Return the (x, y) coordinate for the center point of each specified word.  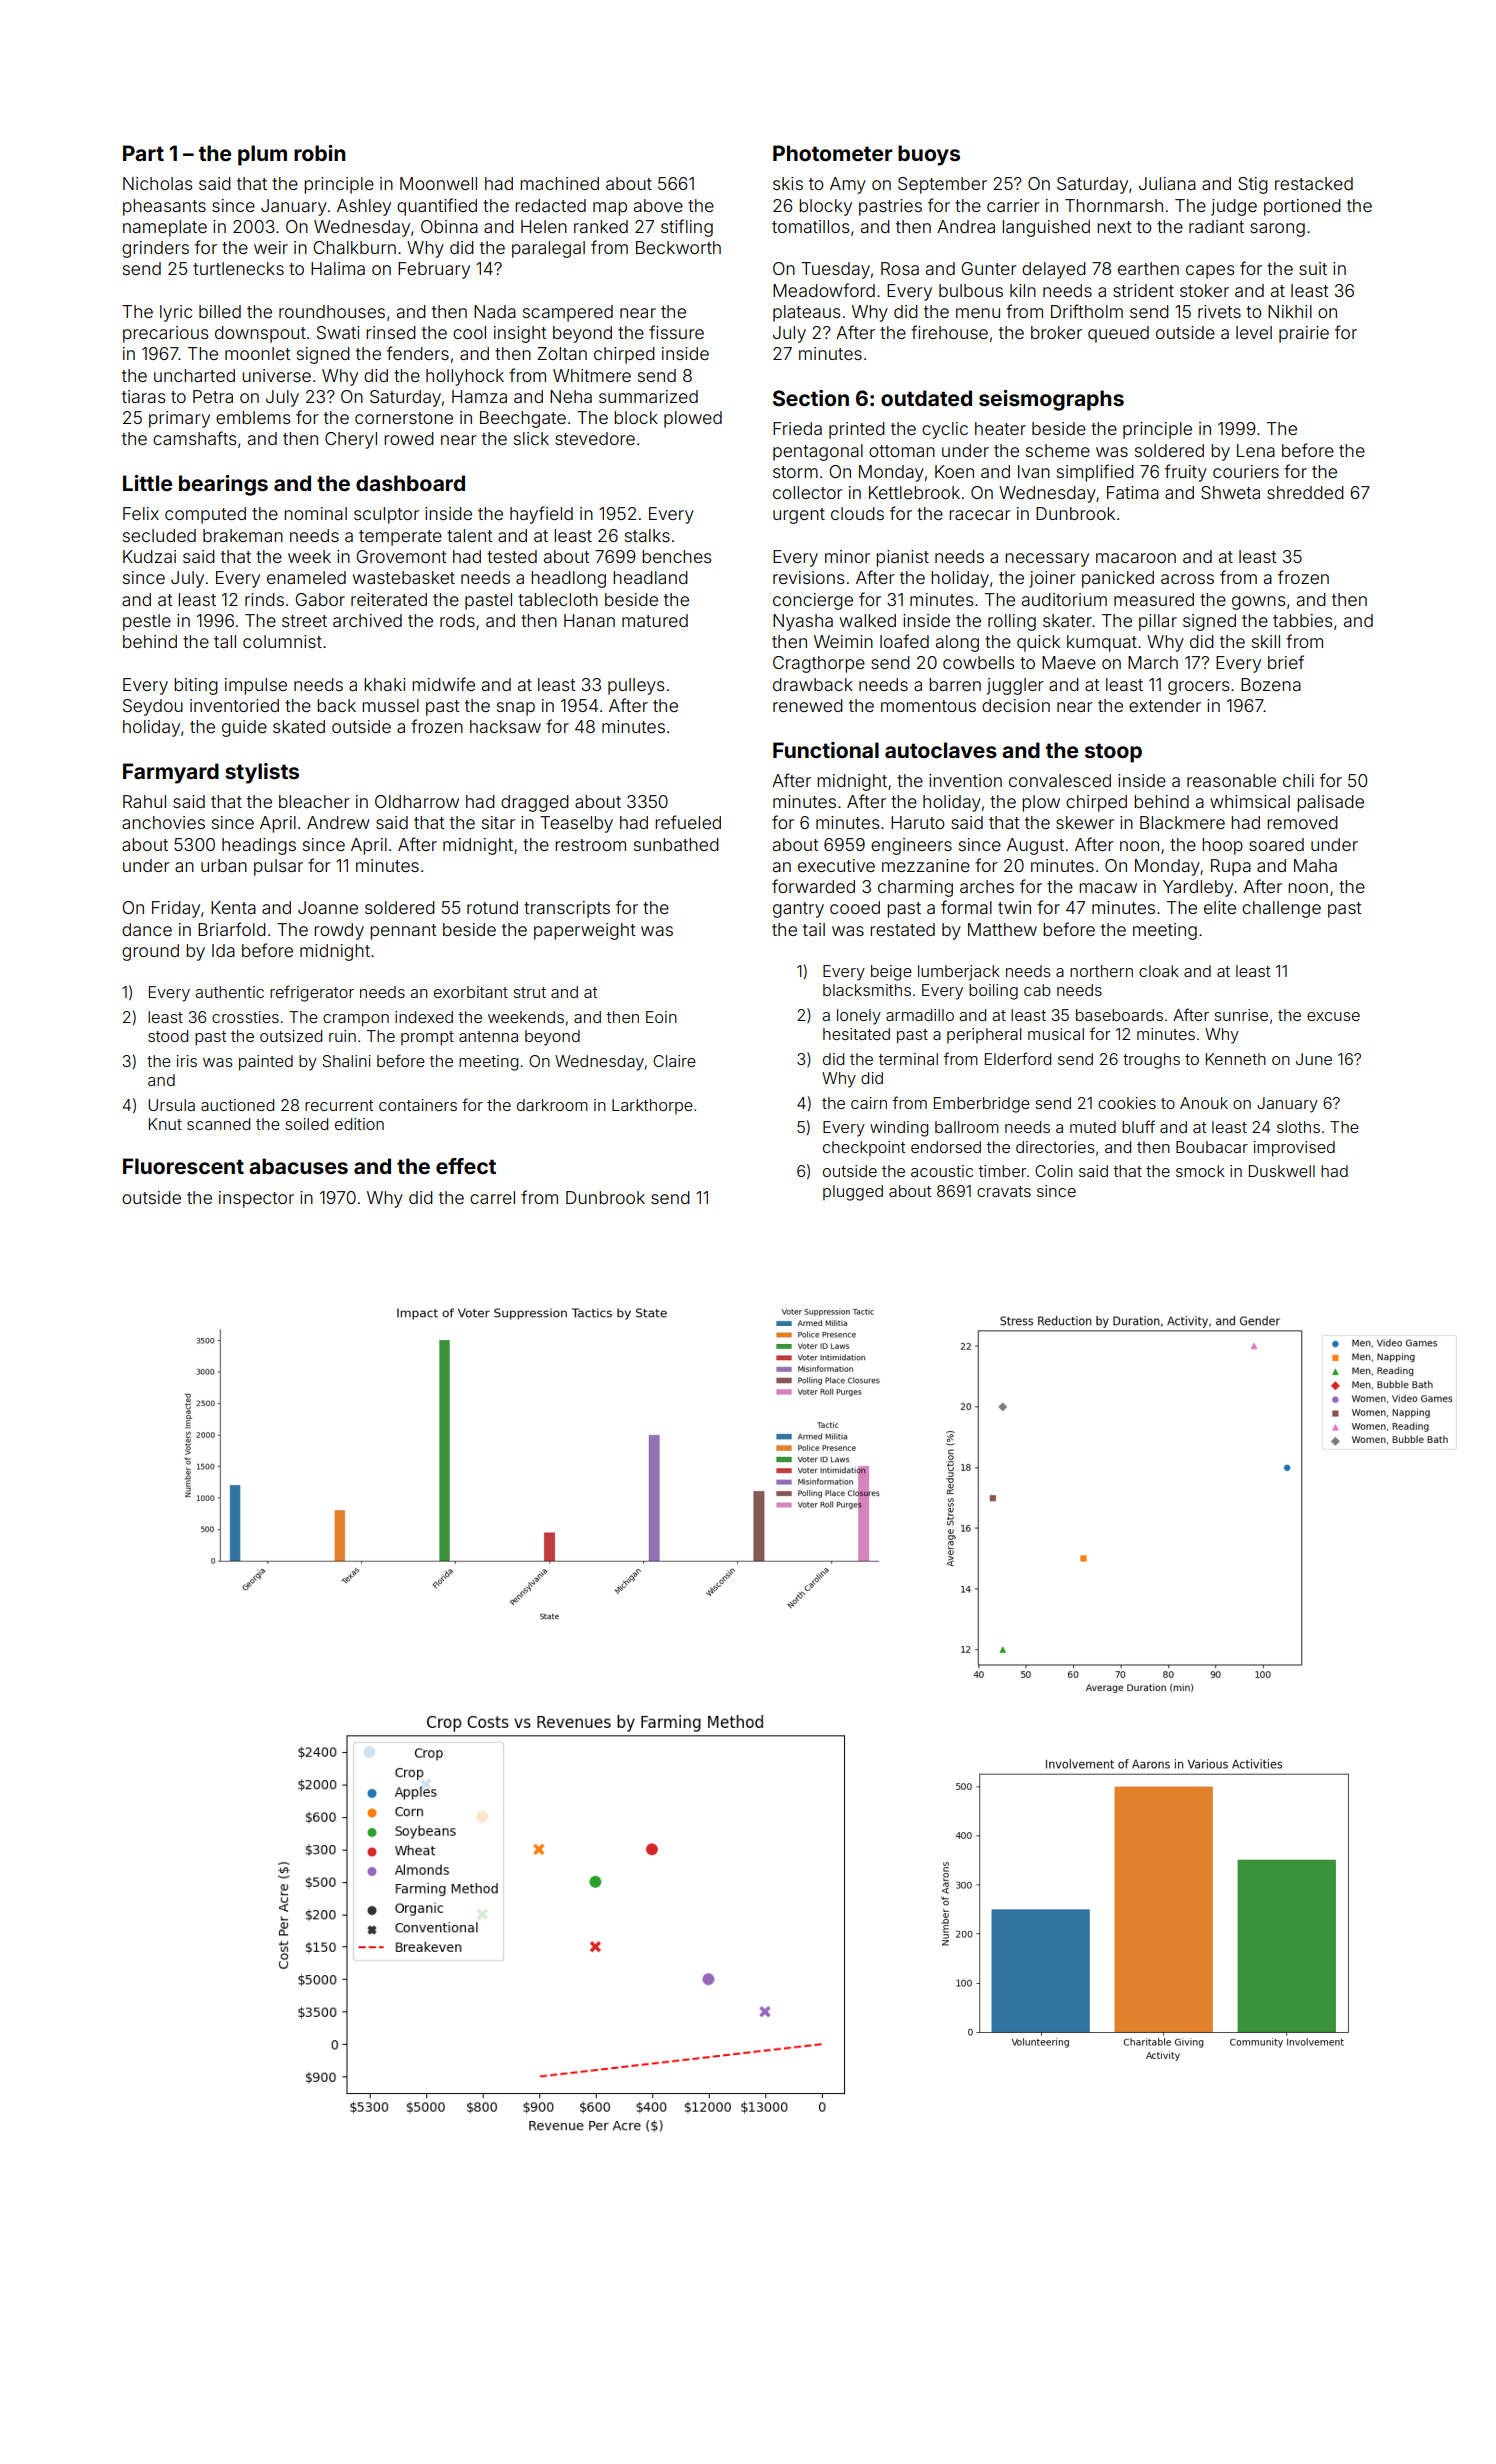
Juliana (1167, 183)
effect (466, 1166)
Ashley (364, 207)
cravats (1004, 1191)
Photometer (833, 153)
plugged (853, 1193)
